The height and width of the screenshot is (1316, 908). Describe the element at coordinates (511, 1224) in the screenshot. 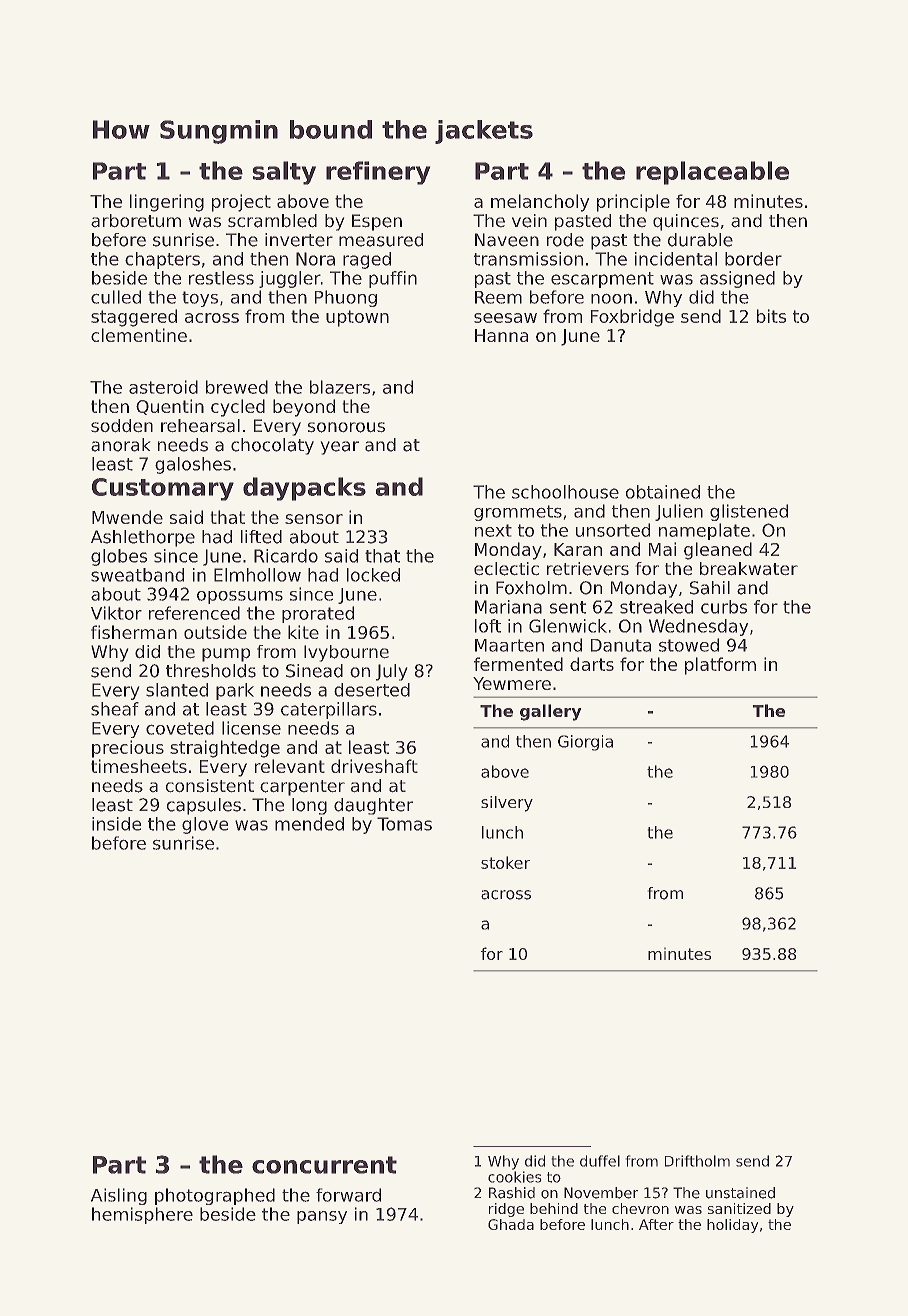

I see `Ghada` at that location.
